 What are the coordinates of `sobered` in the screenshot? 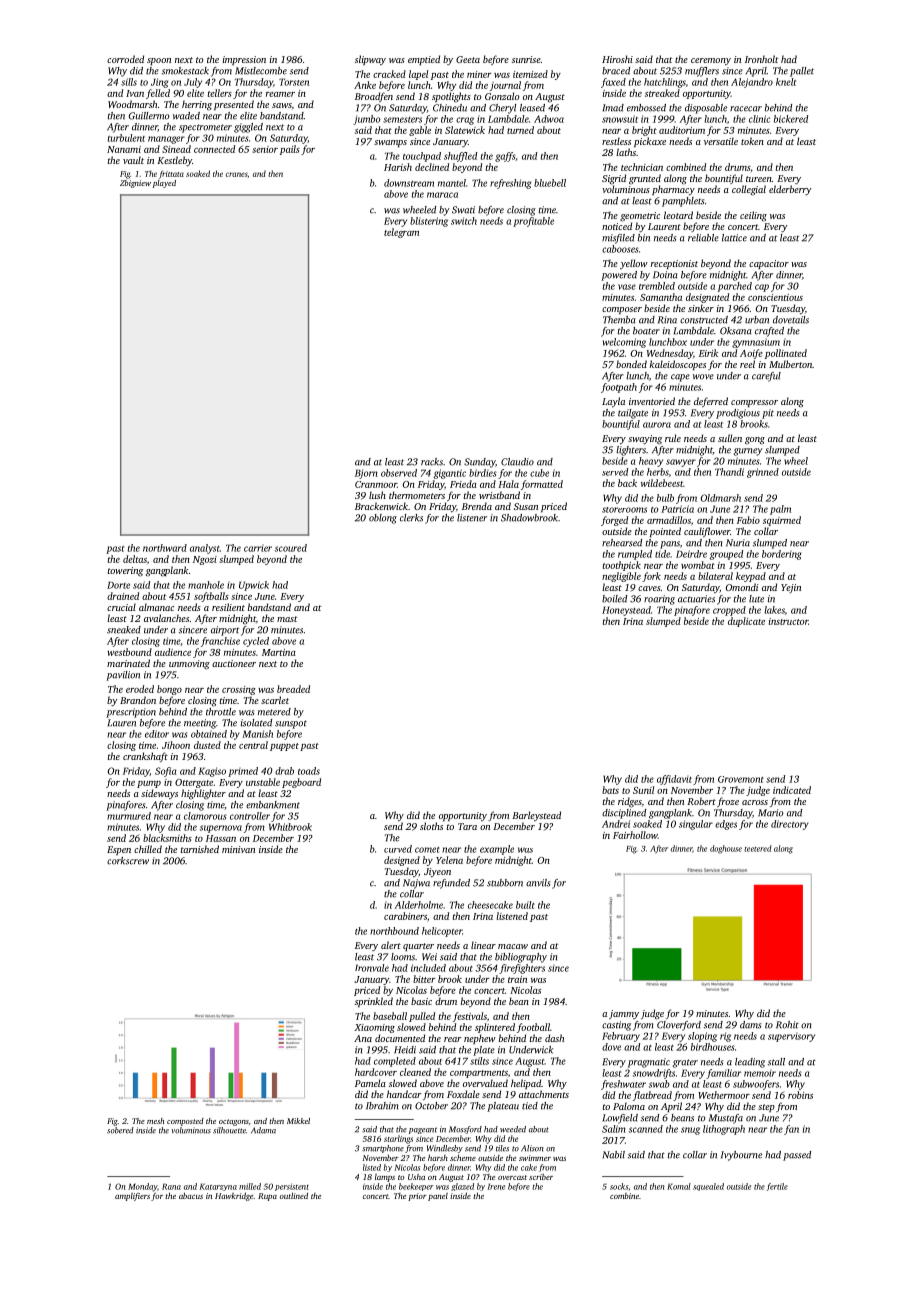 It's located at (120, 1130).
